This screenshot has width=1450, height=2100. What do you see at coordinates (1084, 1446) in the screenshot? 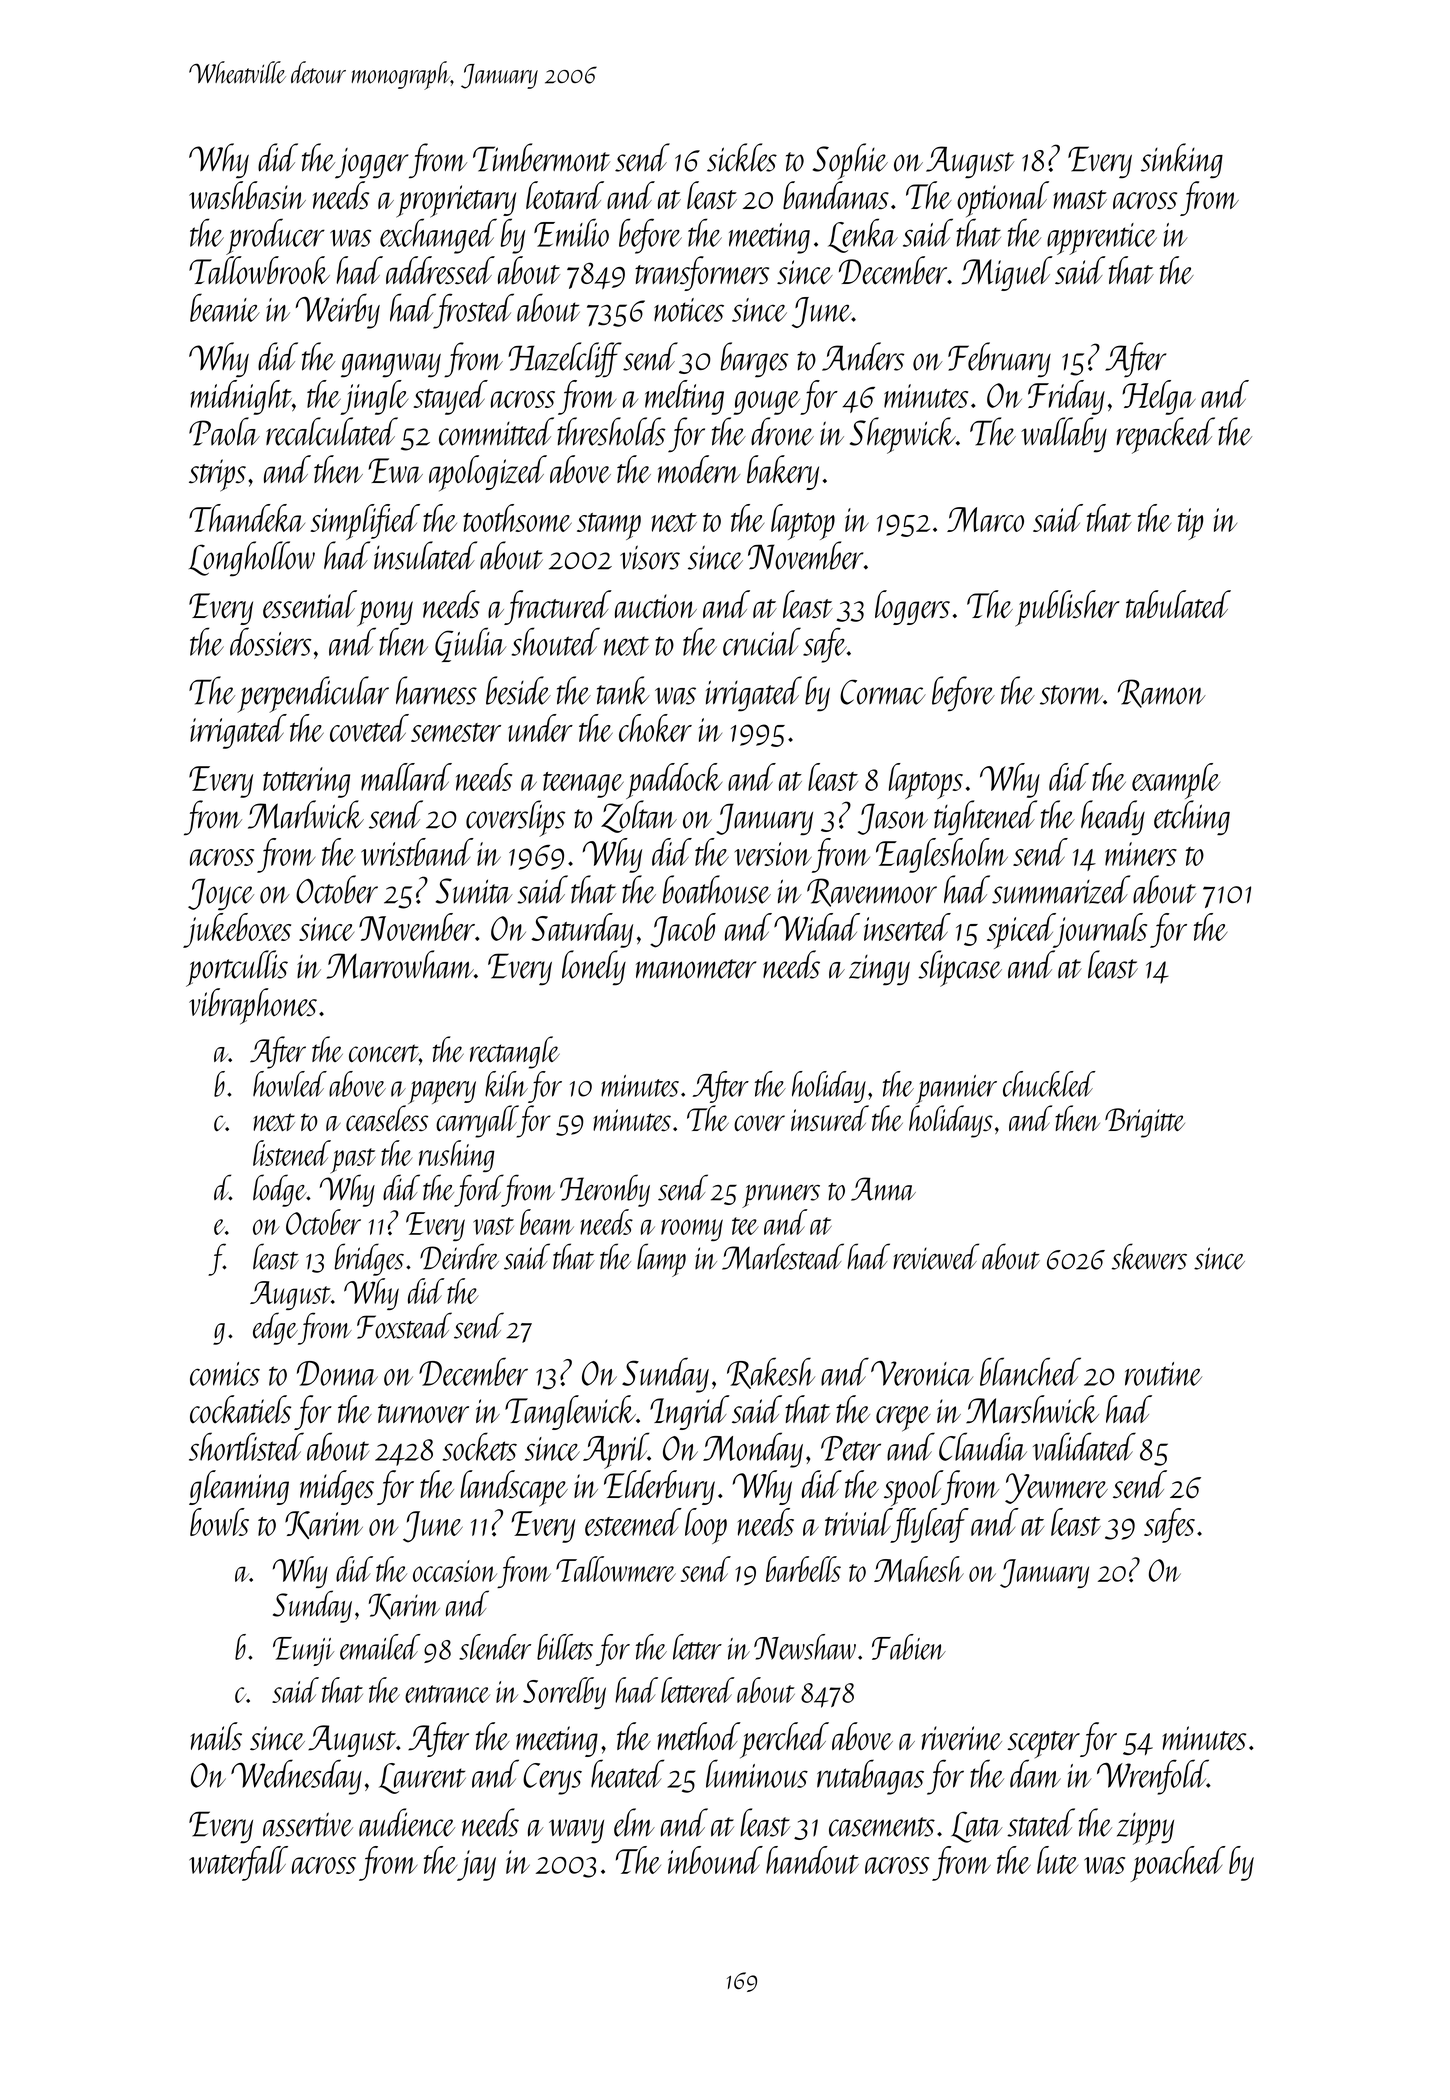
I see `validated` at bounding box center [1084, 1446].
